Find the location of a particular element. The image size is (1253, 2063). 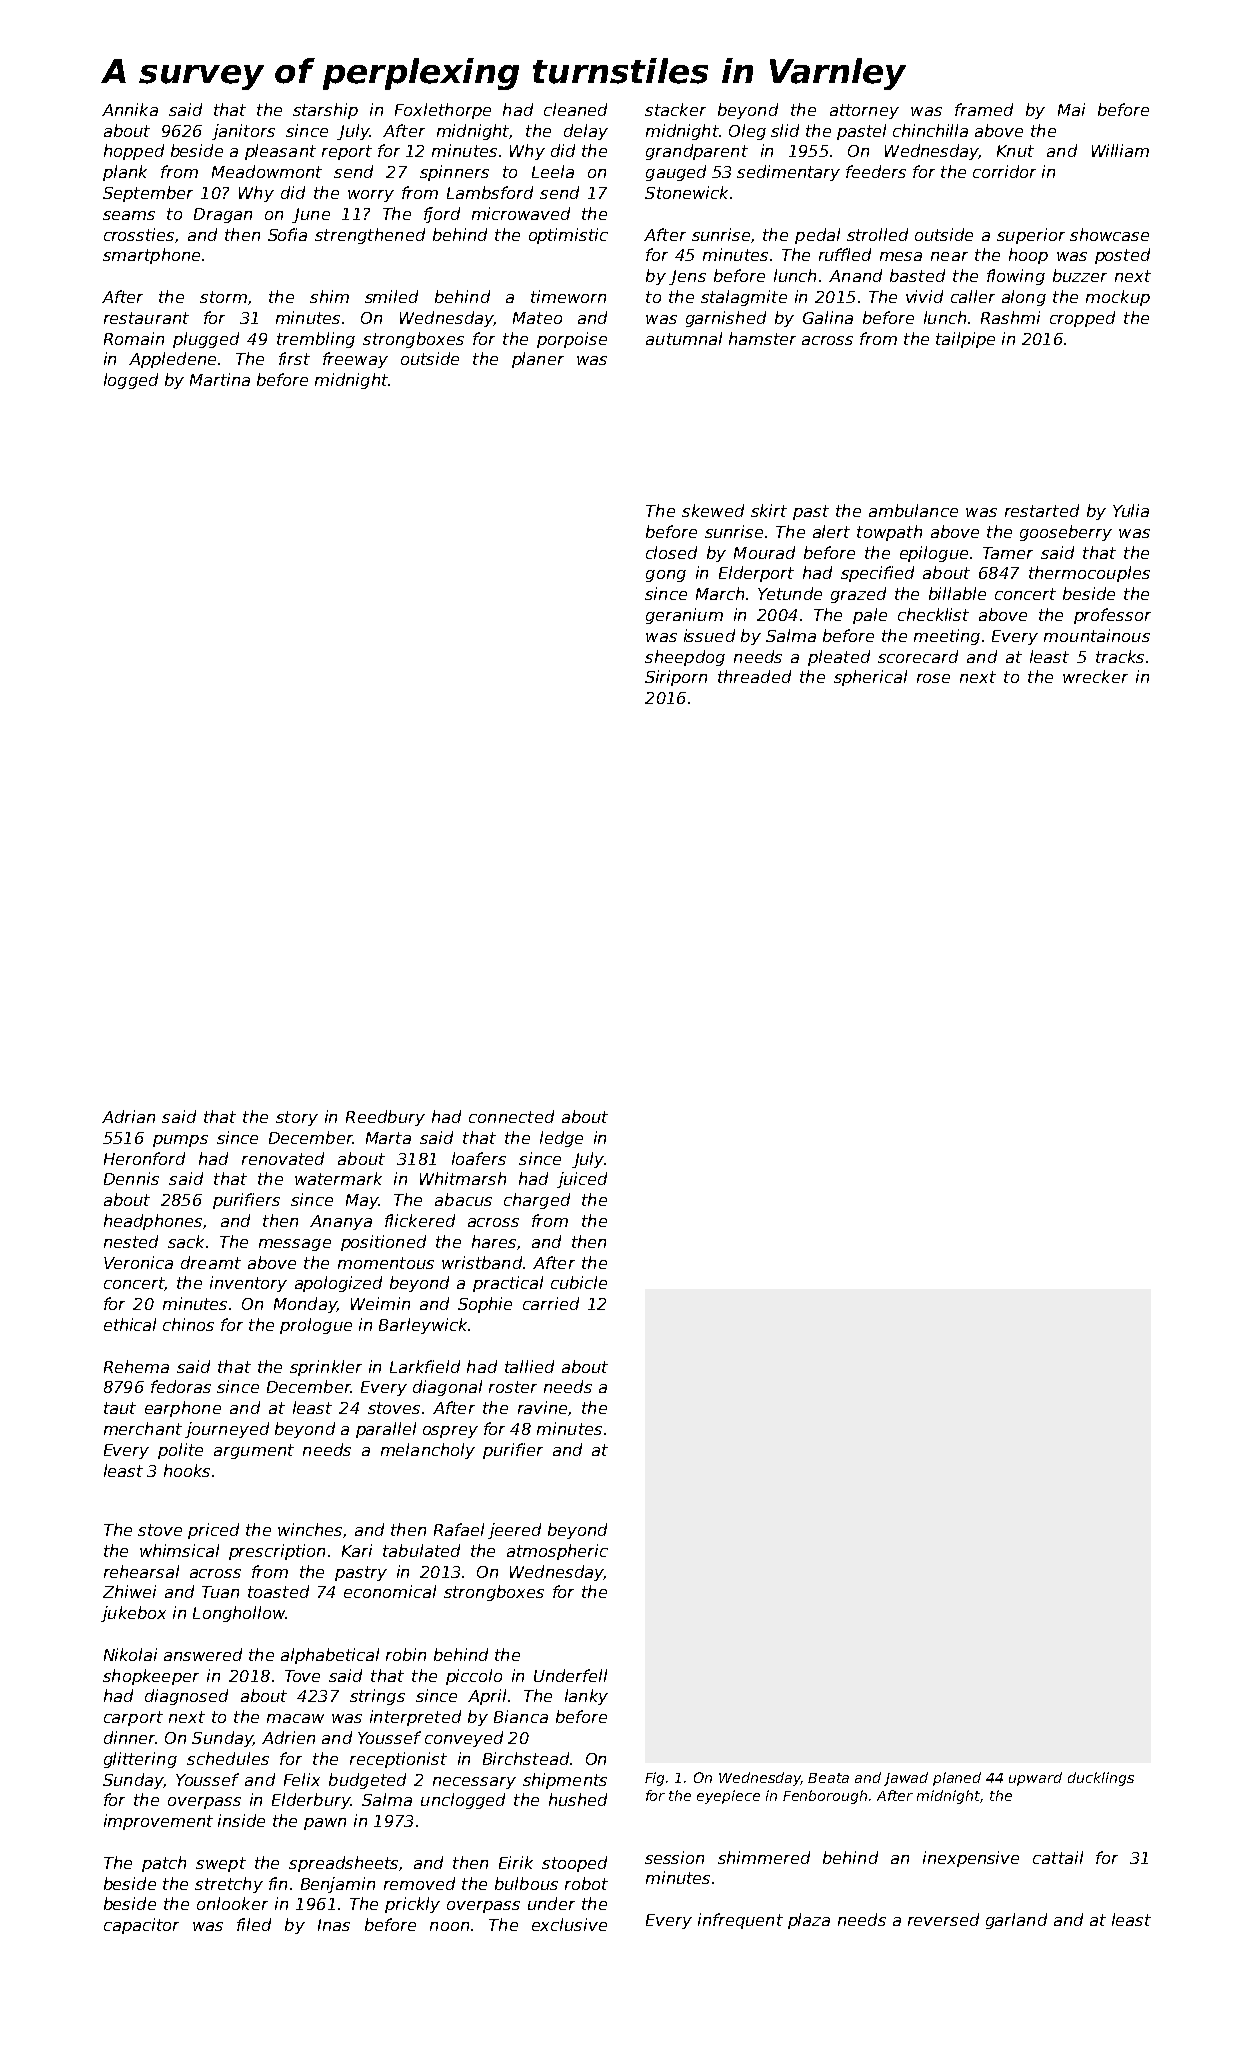

plank is located at coordinates (125, 173).
